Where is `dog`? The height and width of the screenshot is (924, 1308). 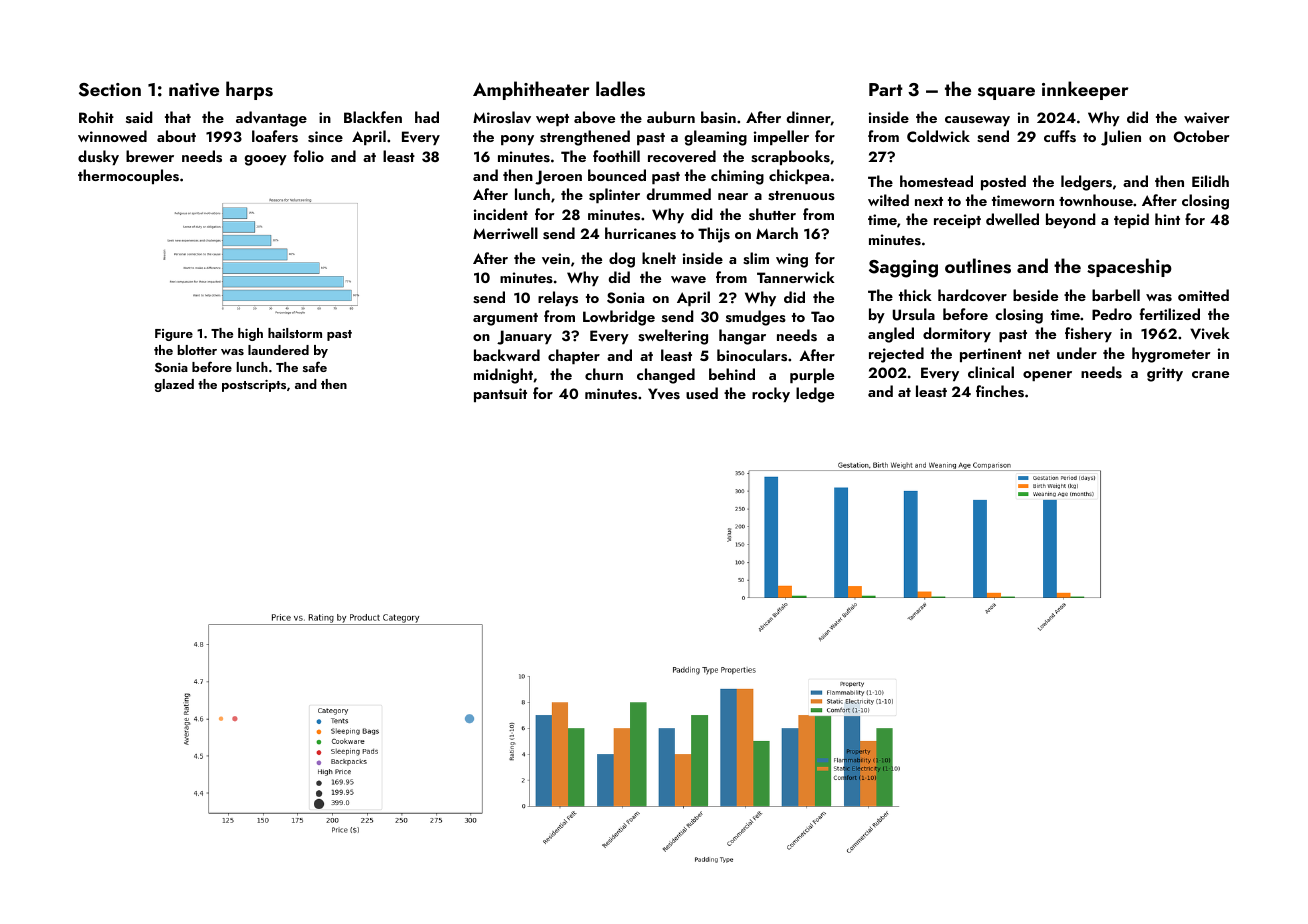
dog is located at coordinates (622, 260).
